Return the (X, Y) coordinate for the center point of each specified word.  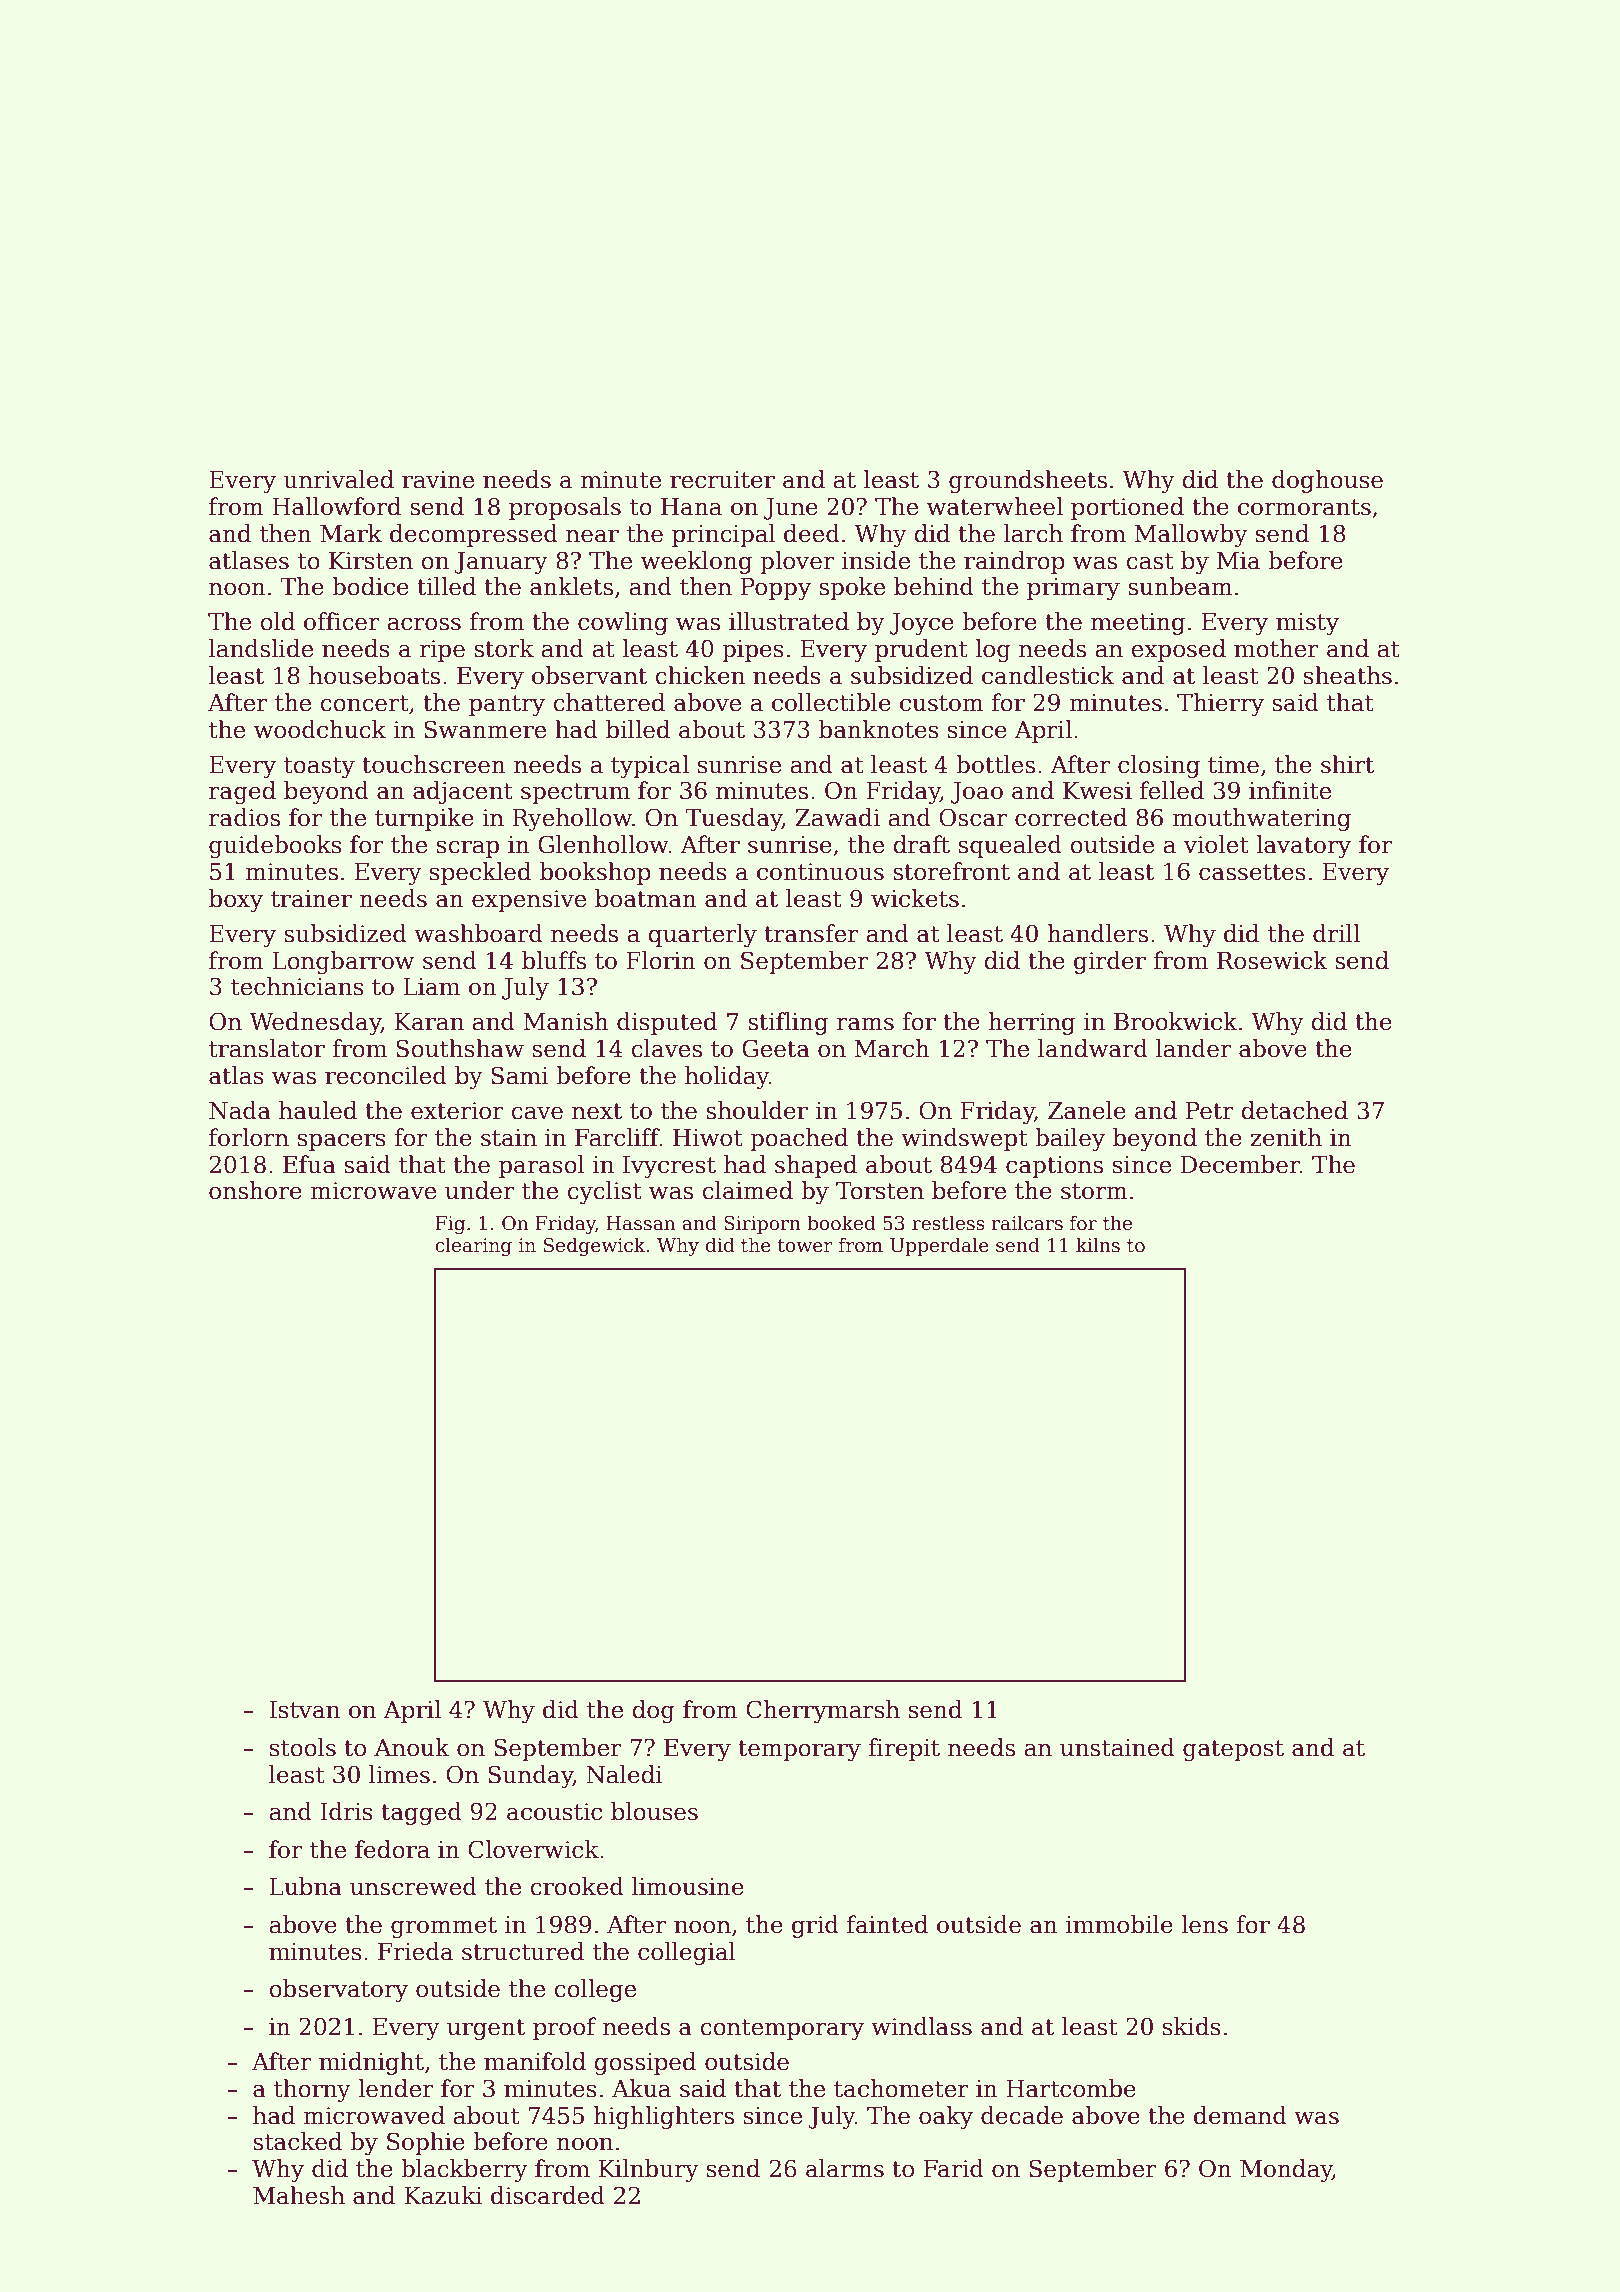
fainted (887, 1924)
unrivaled (339, 479)
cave (537, 1113)
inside (876, 560)
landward (1093, 1048)
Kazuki (443, 2195)
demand (1240, 2115)
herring (1032, 1023)
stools (303, 1747)
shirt (1347, 764)
